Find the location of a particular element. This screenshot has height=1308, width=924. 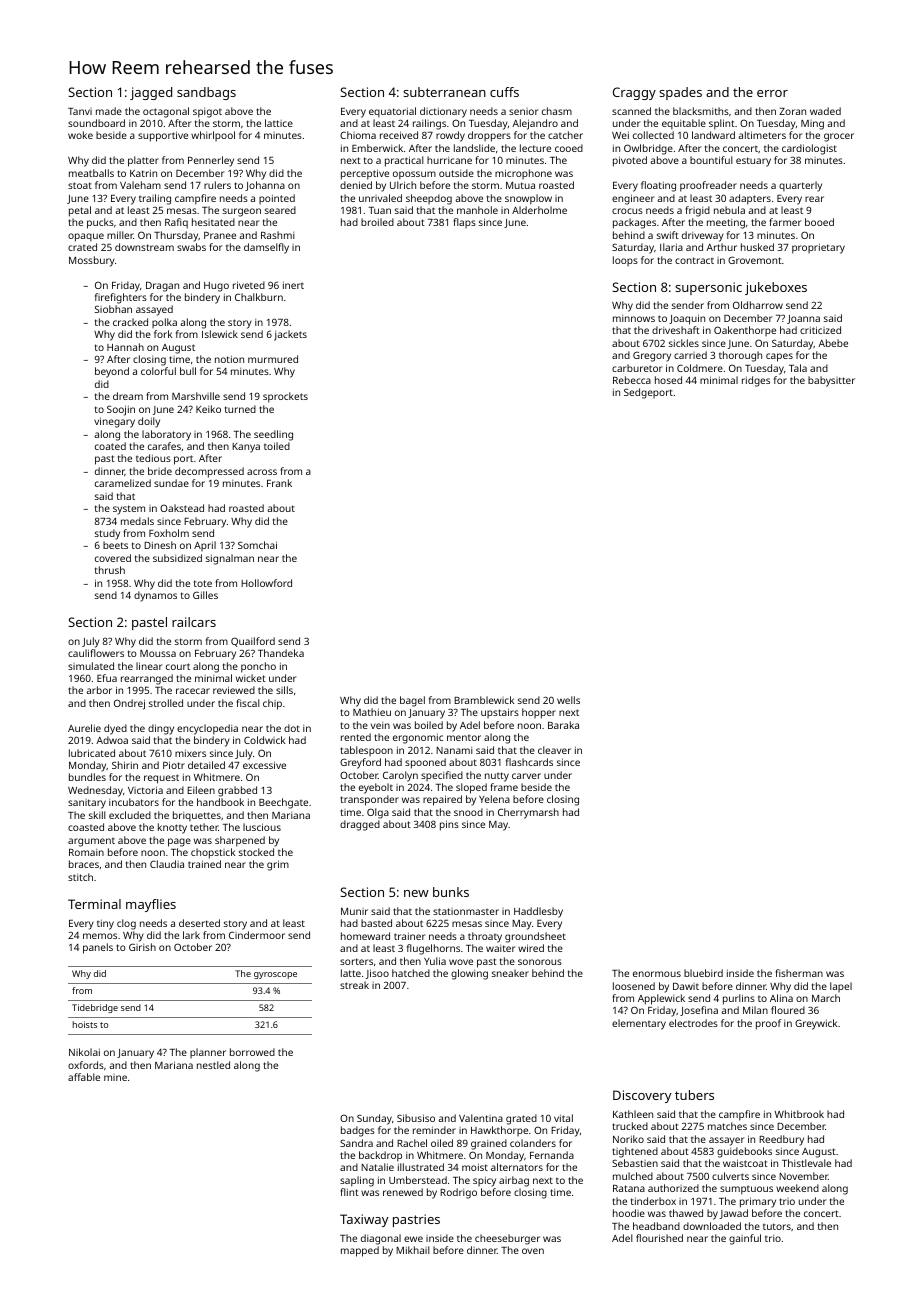

planner is located at coordinates (208, 1053).
